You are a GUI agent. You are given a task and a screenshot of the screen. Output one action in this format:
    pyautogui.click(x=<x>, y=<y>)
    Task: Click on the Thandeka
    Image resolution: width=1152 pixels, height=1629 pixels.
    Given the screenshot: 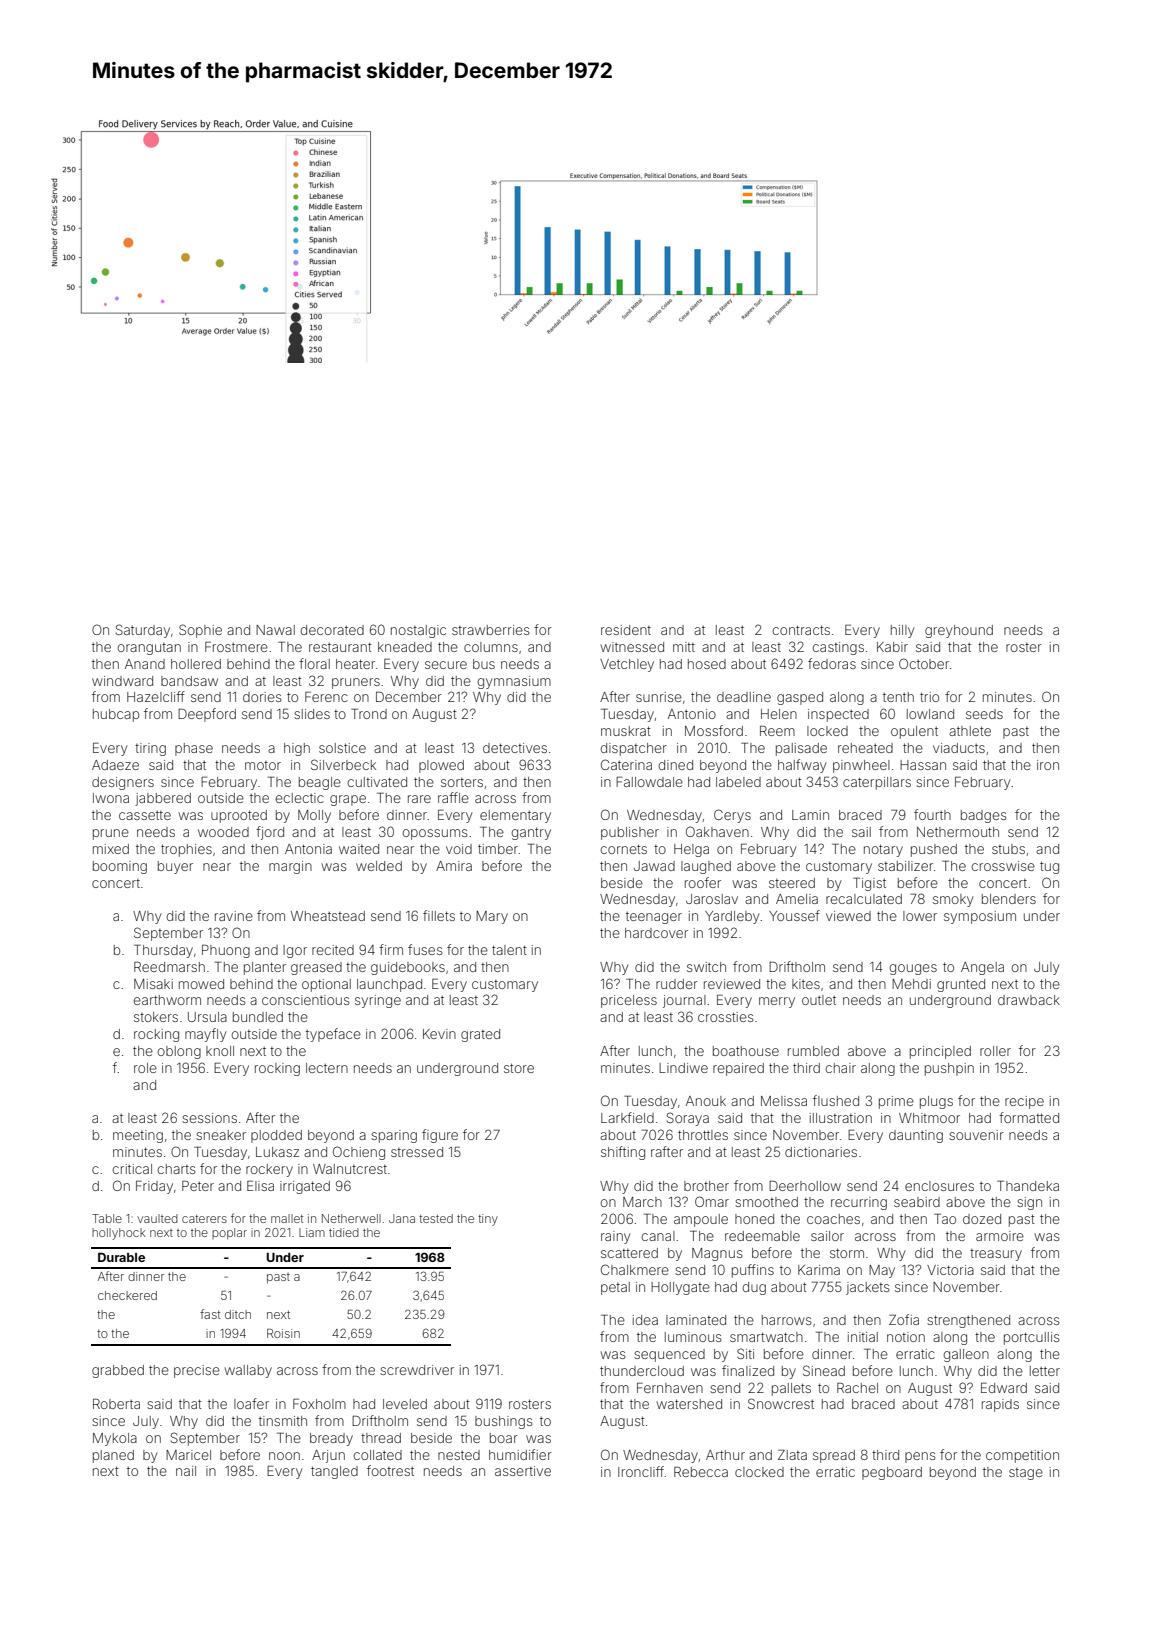 What is the action you would take?
    pyautogui.click(x=1028, y=1186)
